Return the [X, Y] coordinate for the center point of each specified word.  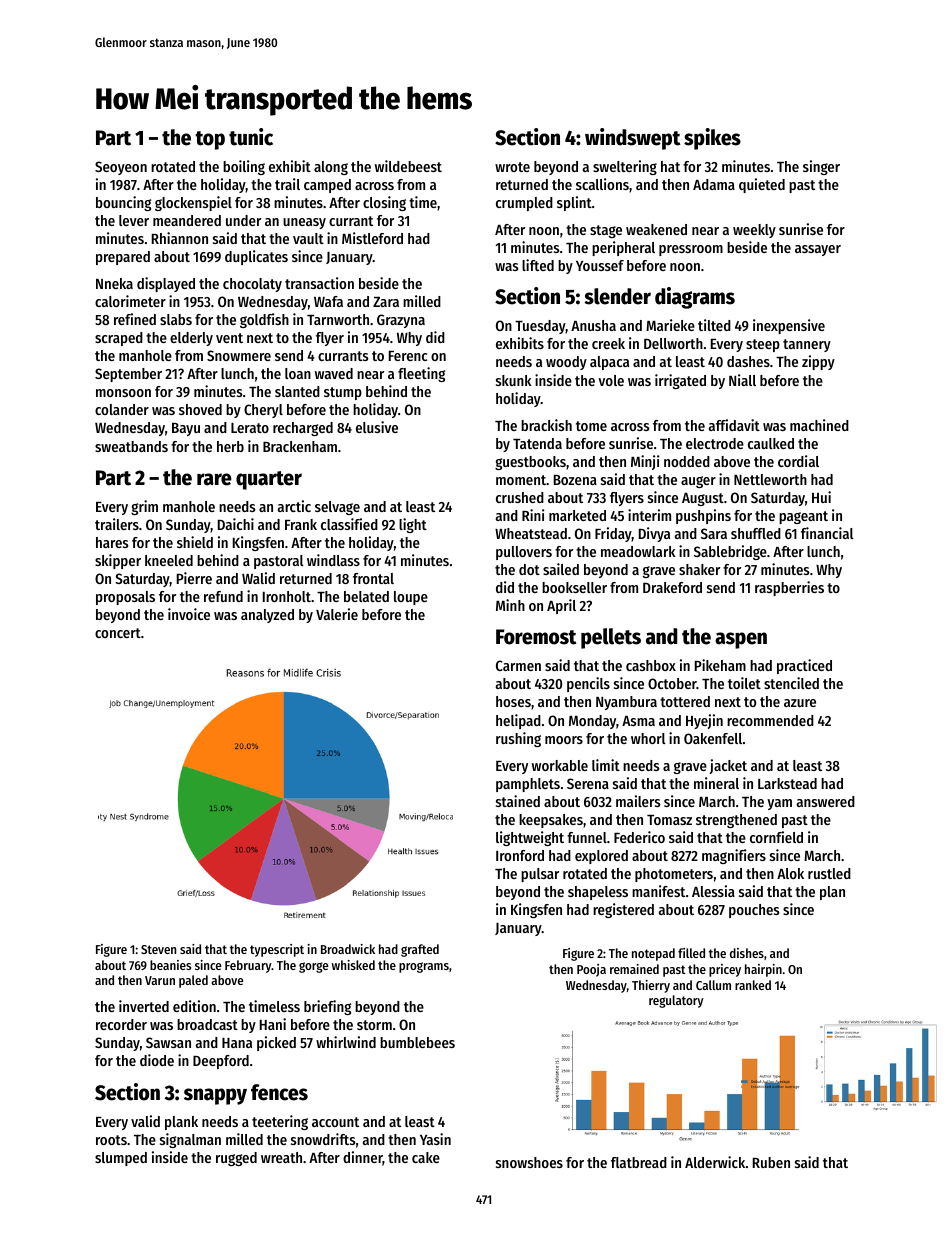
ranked [753, 985]
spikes [712, 139]
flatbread [639, 1162]
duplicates [256, 257]
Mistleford [372, 238]
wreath [281, 1157]
